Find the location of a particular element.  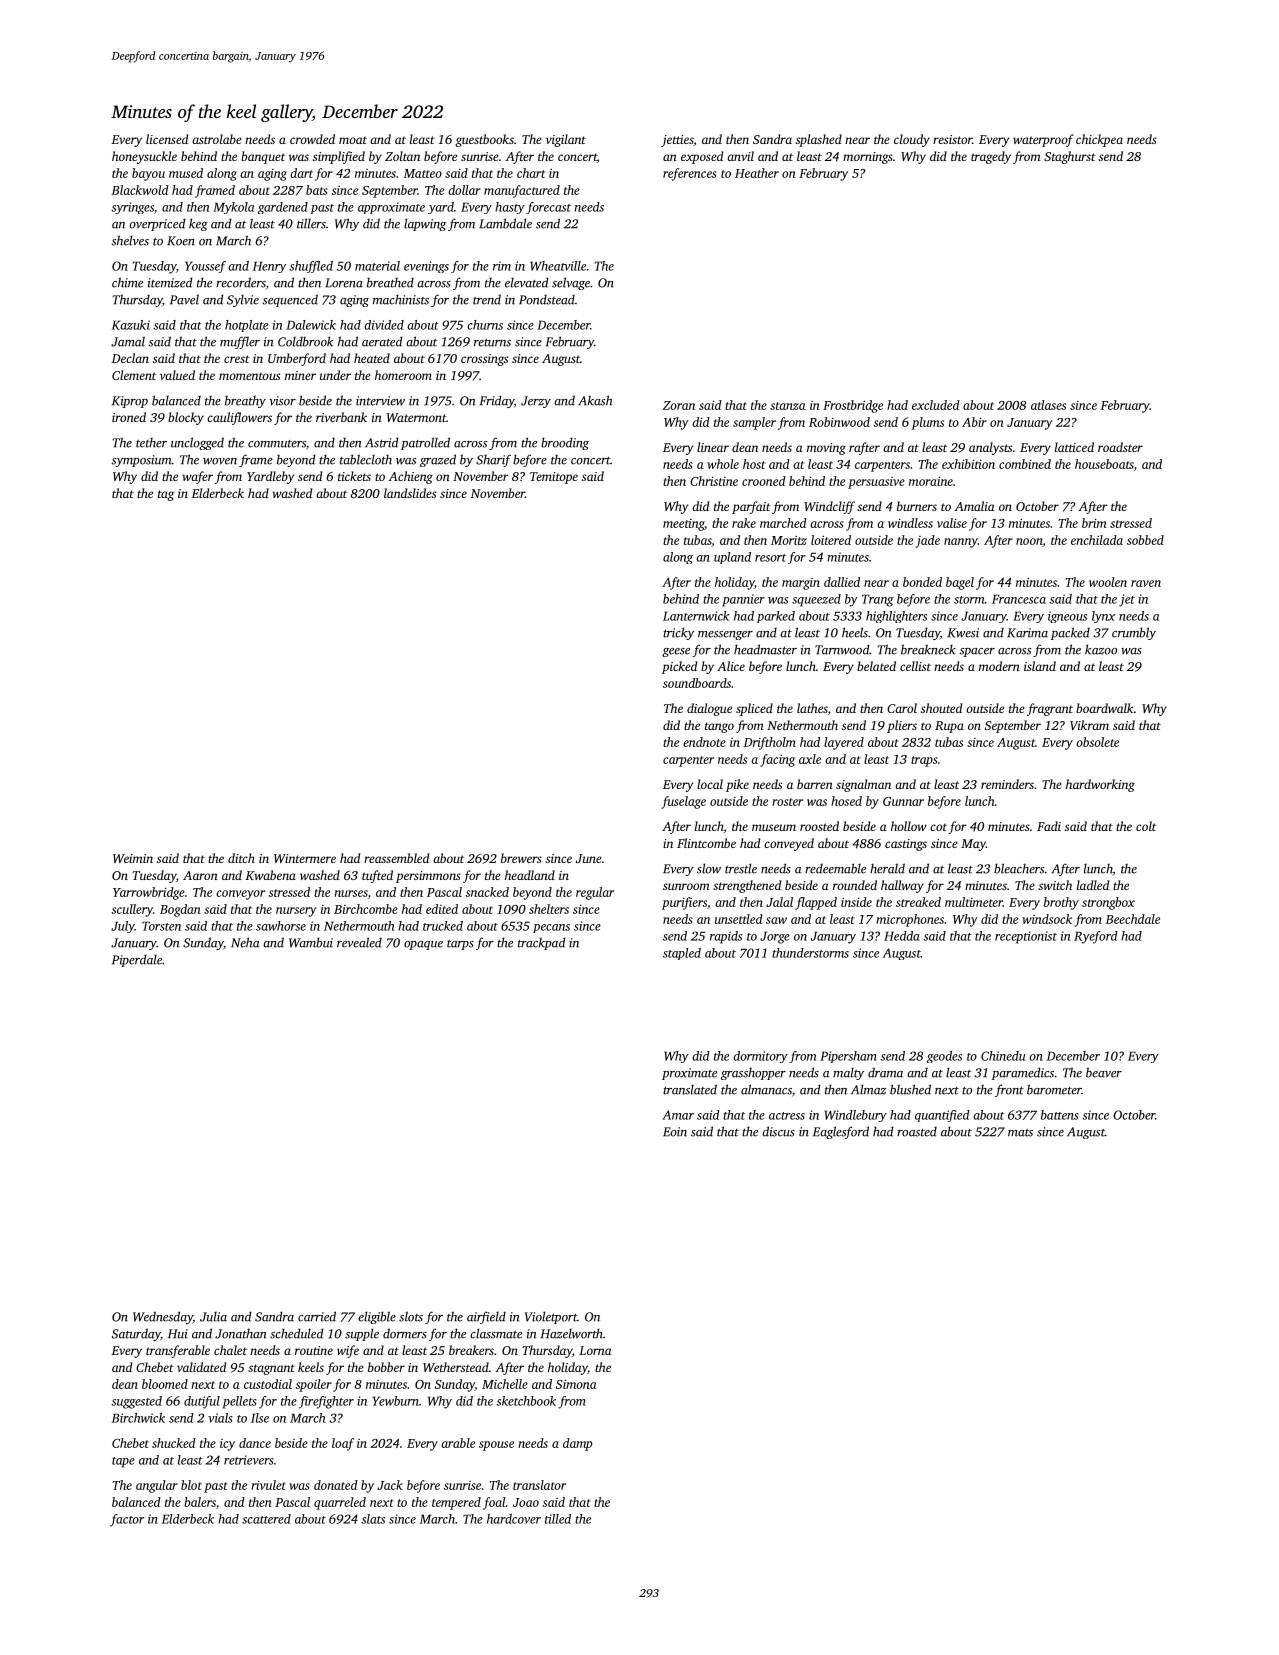

chickpea is located at coordinates (1099, 140).
